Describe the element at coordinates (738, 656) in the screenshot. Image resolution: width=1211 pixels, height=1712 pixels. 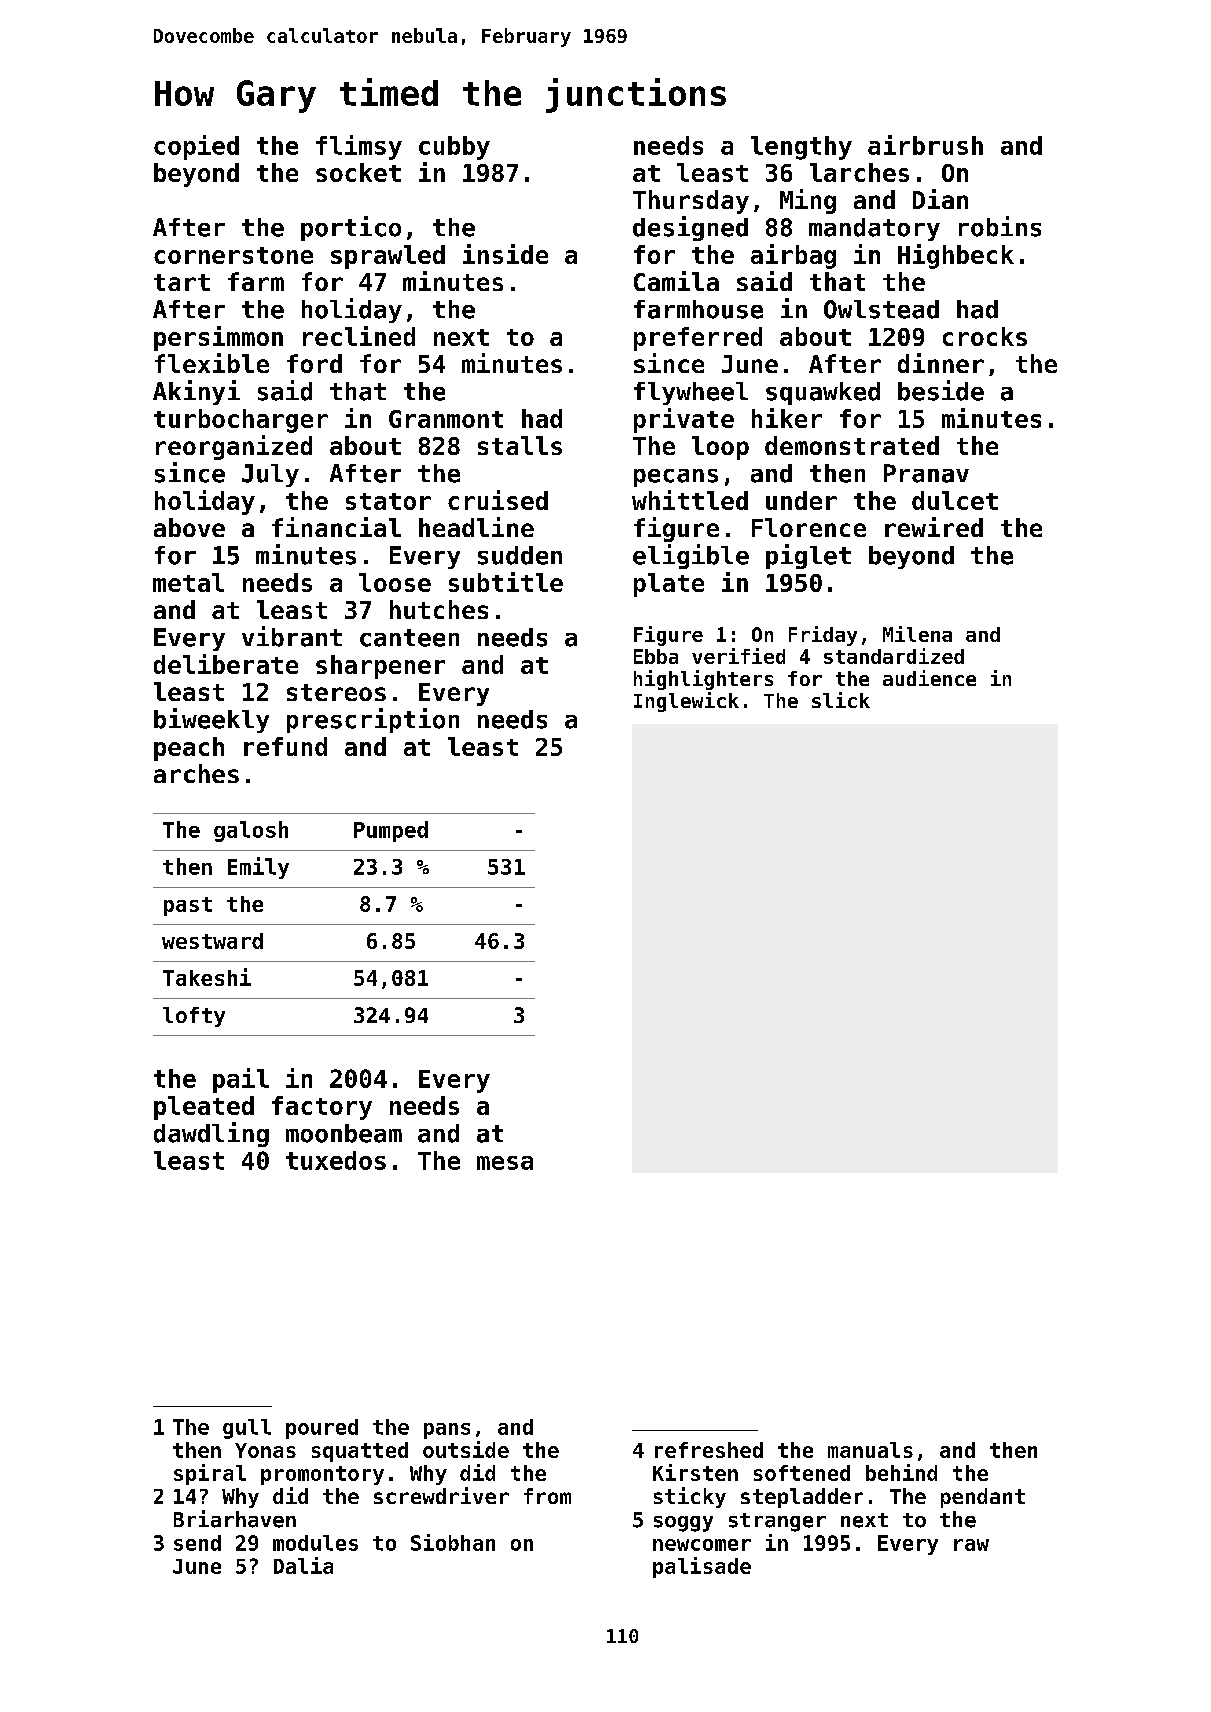
I see `verified` at that location.
